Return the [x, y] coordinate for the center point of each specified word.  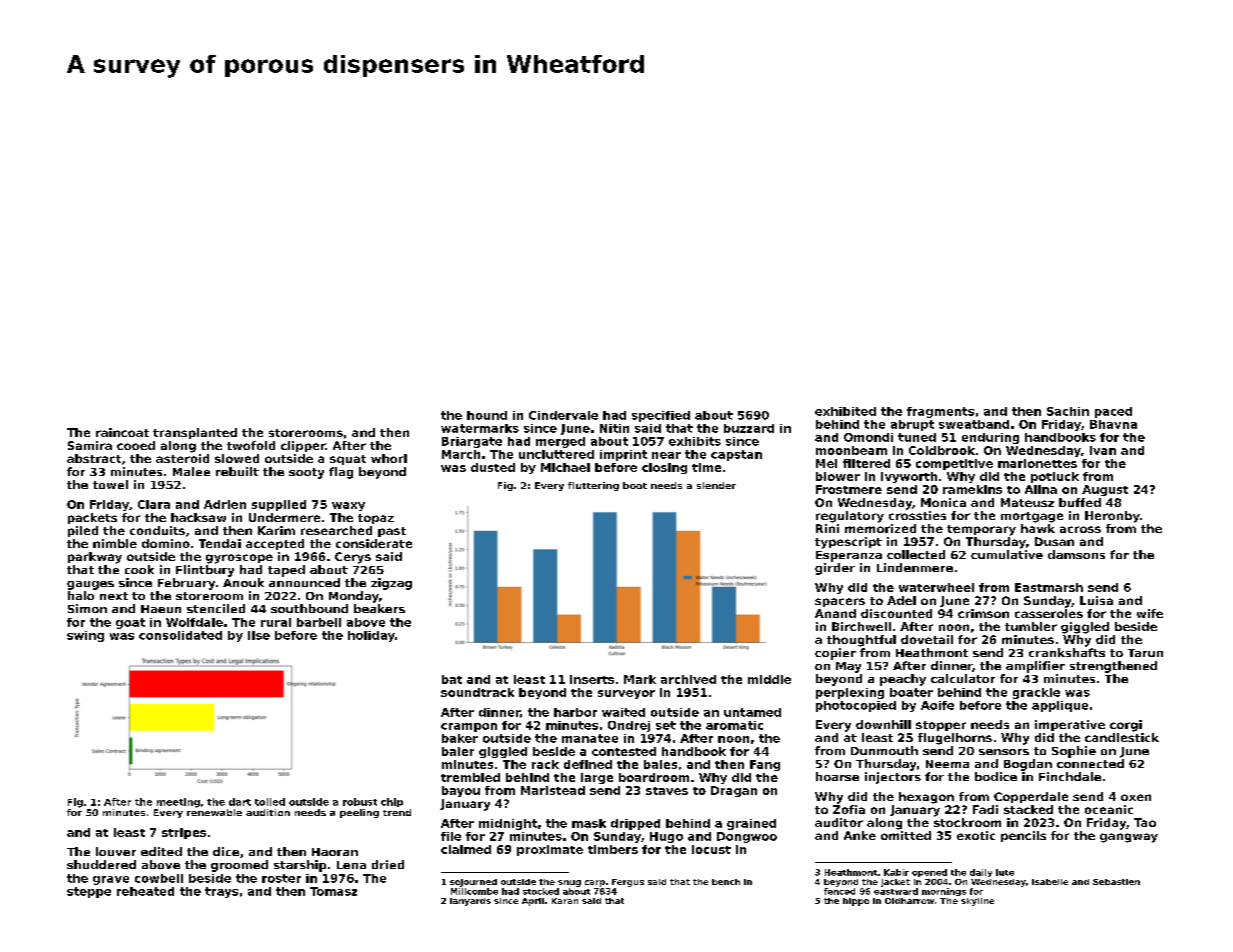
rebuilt [237, 471]
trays [221, 892]
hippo [856, 902]
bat [452, 679]
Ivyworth [909, 477]
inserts [592, 679]
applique [1060, 706]
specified [661, 416]
